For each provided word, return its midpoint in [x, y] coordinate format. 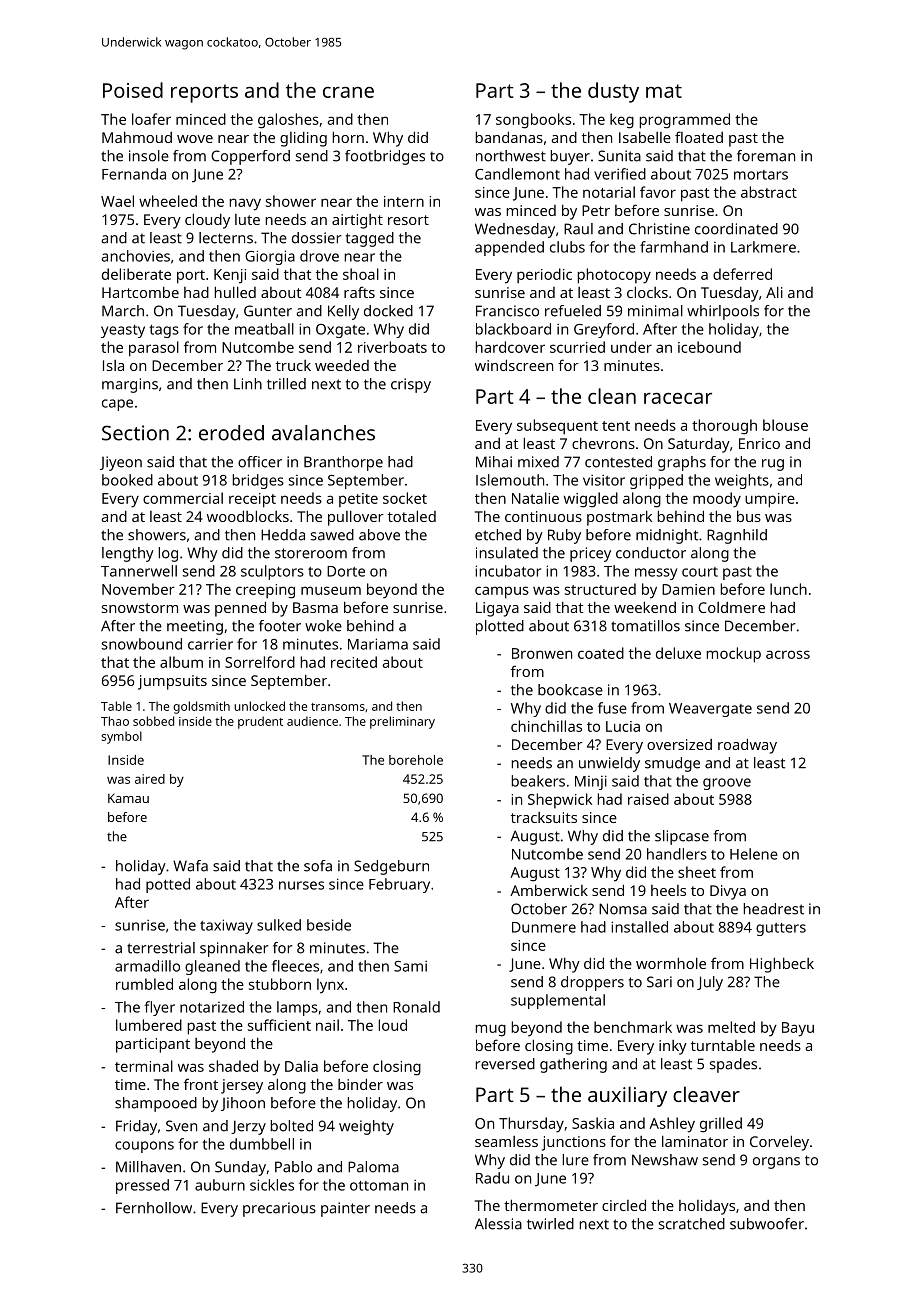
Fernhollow [154, 1208]
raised [648, 799]
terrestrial [161, 948]
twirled [550, 1224]
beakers [538, 781]
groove [727, 784]
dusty [613, 92]
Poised [133, 90]
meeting [195, 627]
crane [348, 92]
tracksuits [544, 817]
